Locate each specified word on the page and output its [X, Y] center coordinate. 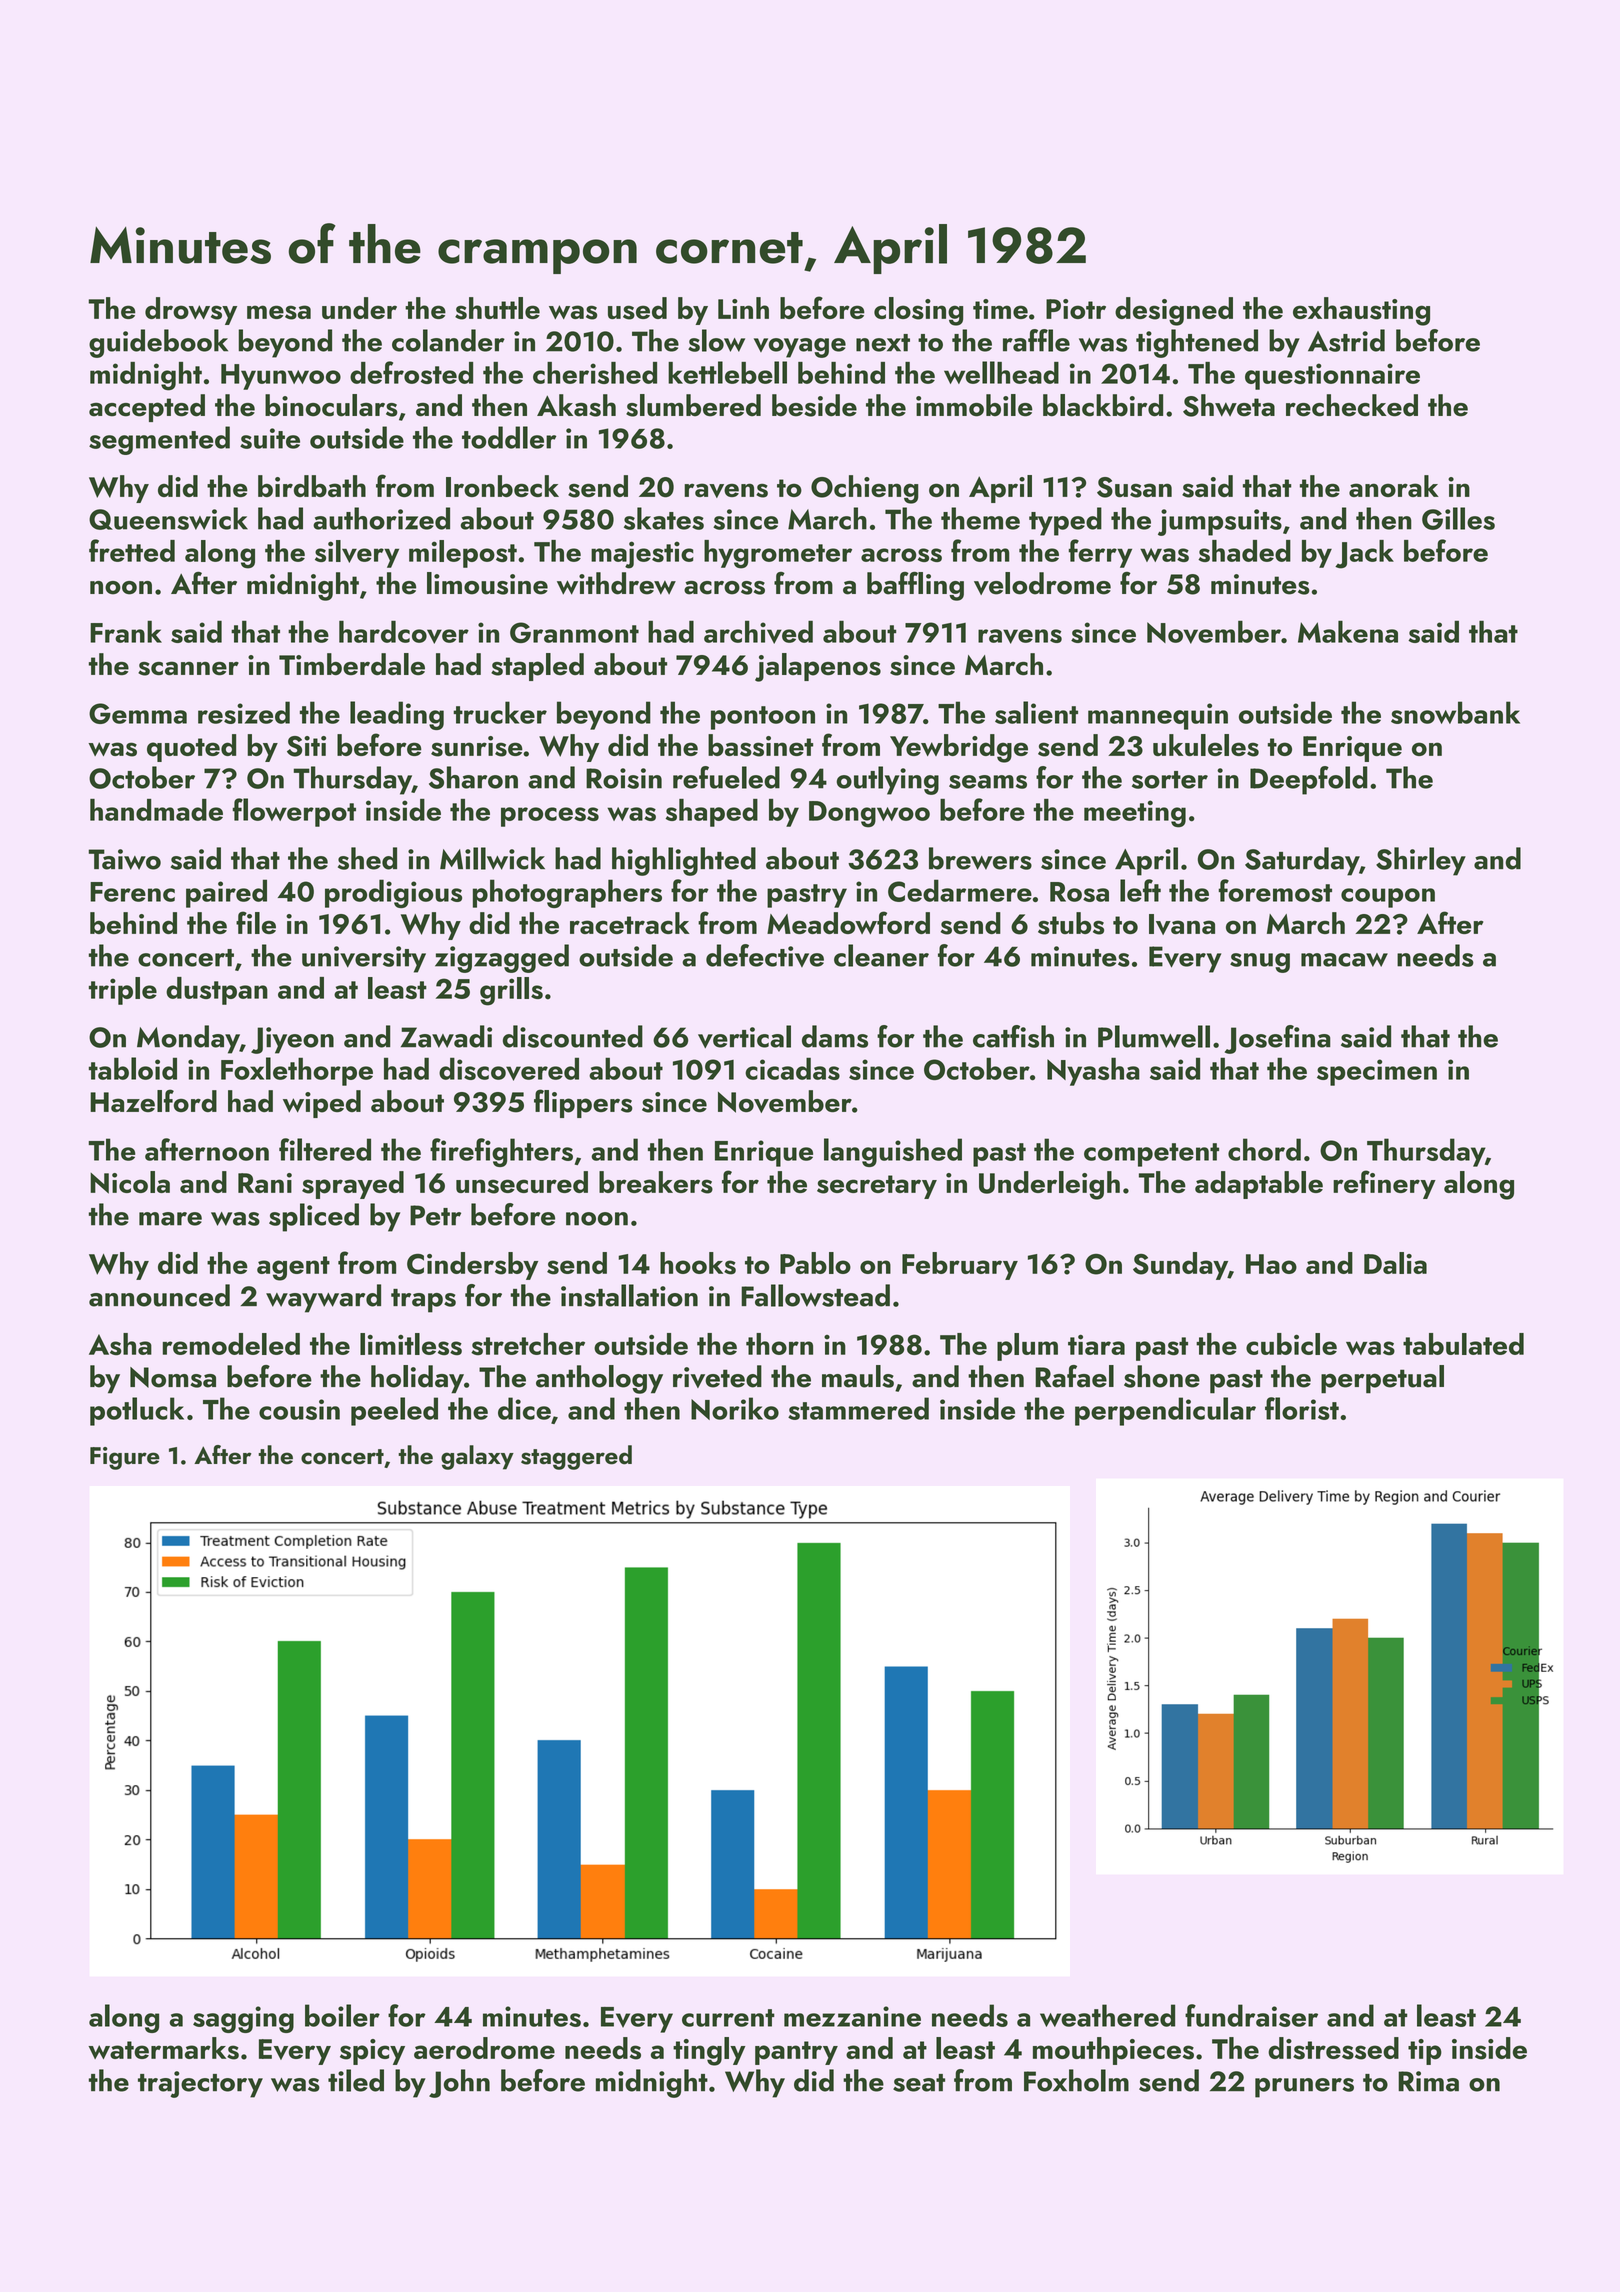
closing [918, 311]
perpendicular [1165, 1411]
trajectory [200, 2084]
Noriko [735, 1408]
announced [159, 1295]
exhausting [1361, 311]
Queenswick [168, 518]
